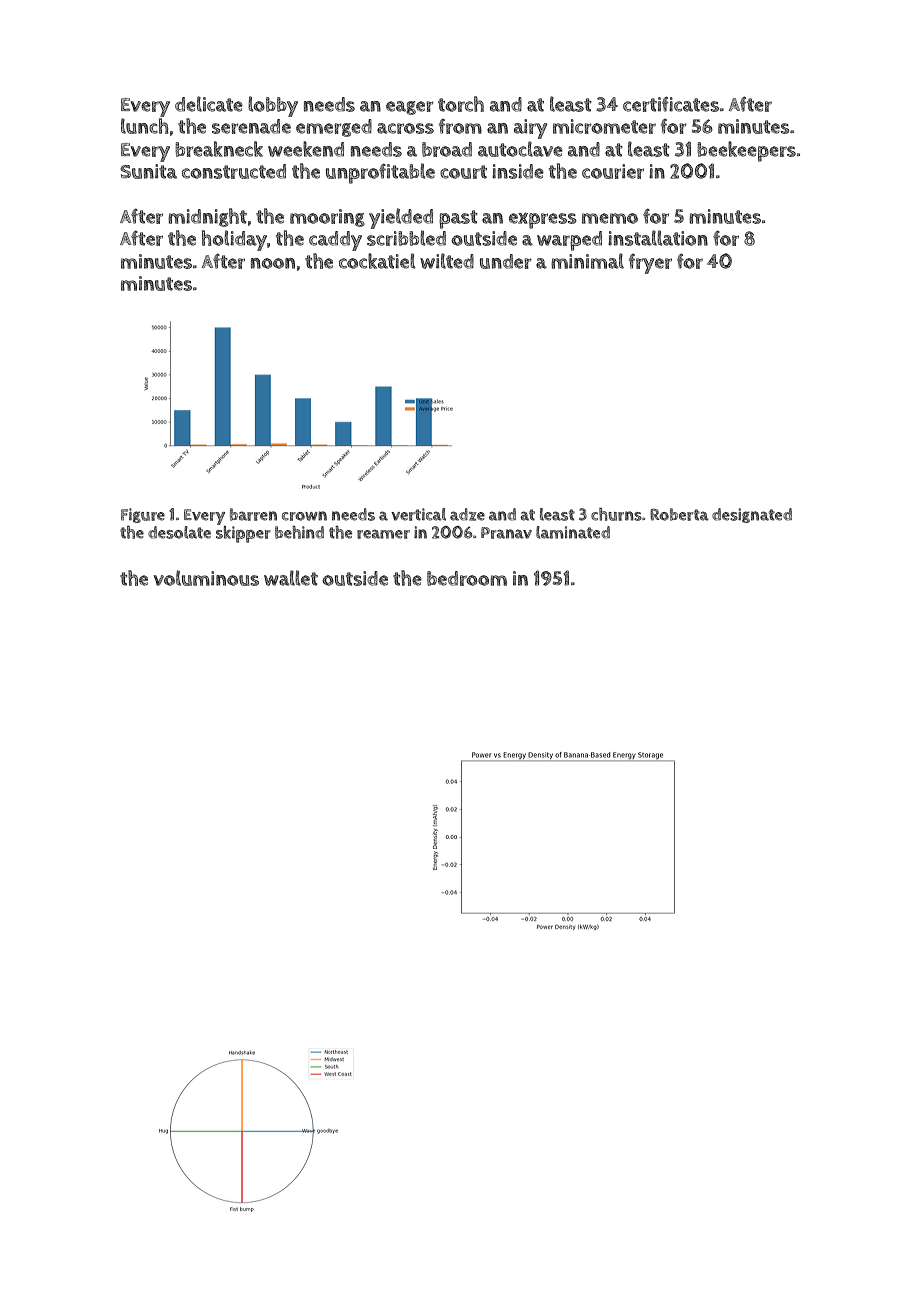 The height and width of the screenshot is (1308, 924). I want to click on wilted, so click(447, 261).
